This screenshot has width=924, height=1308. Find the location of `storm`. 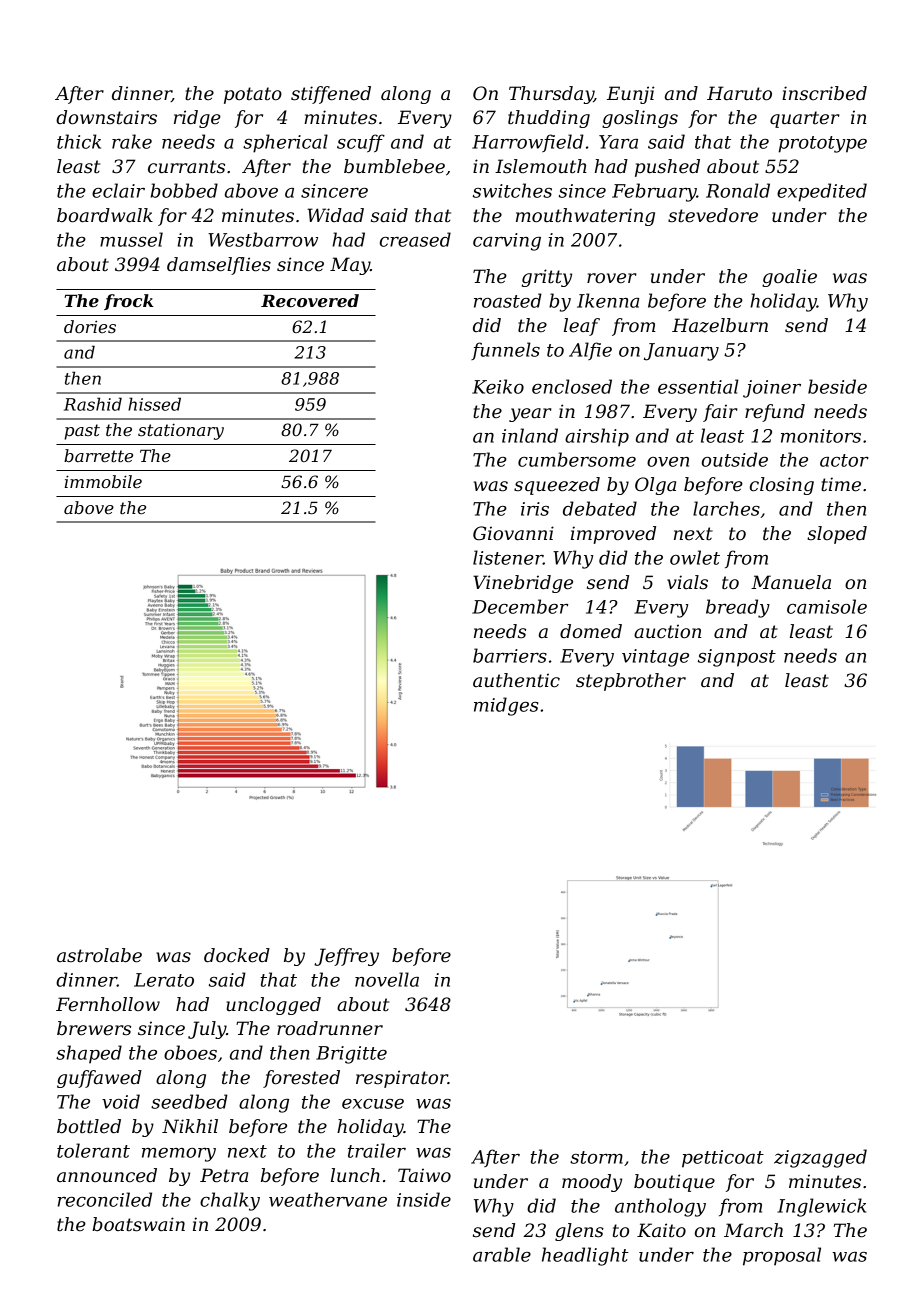

storm is located at coordinates (596, 1157).
